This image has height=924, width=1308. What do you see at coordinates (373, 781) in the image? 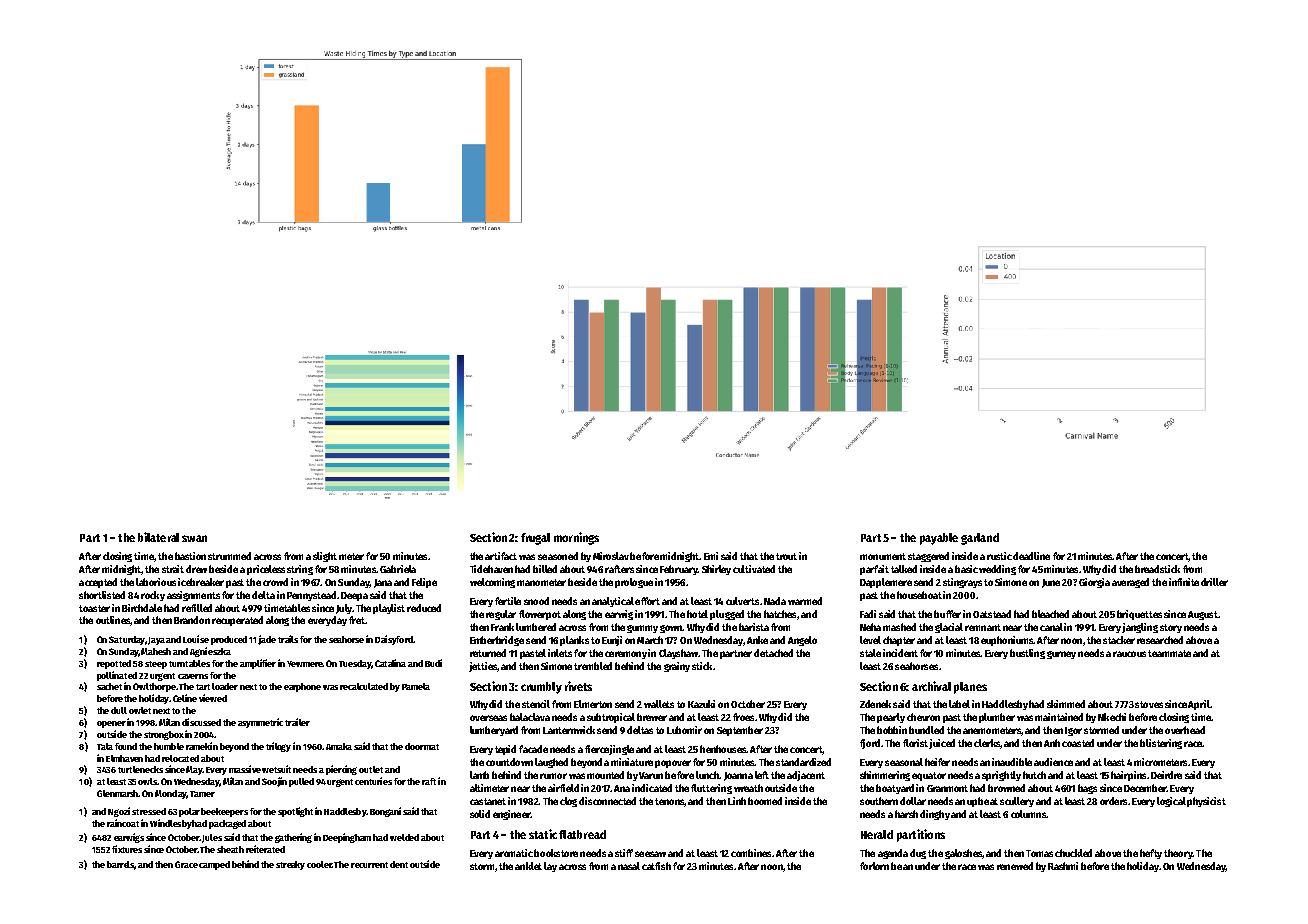
I see `centuries` at bounding box center [373, 781].
